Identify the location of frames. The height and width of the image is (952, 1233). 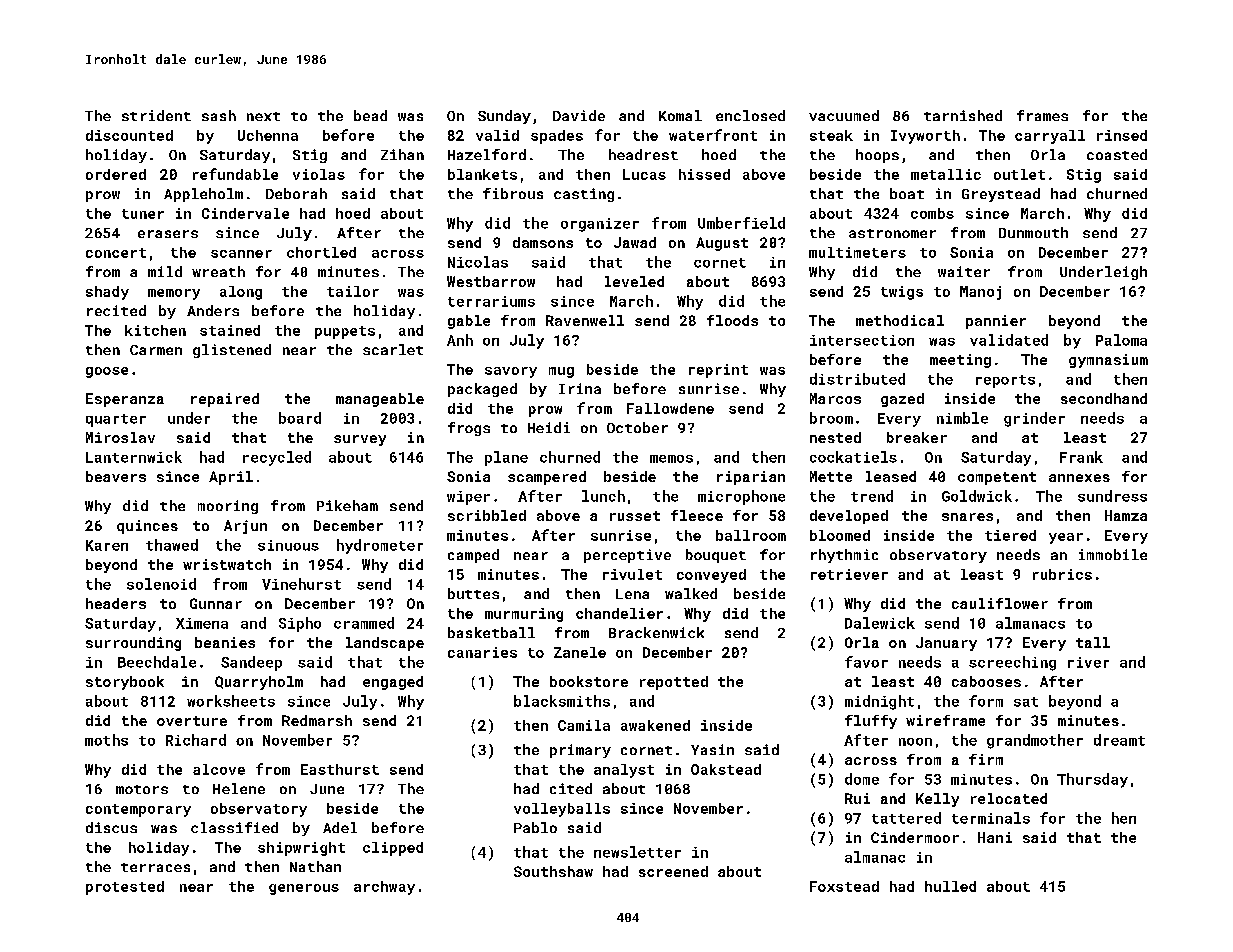
(1042, 115).
